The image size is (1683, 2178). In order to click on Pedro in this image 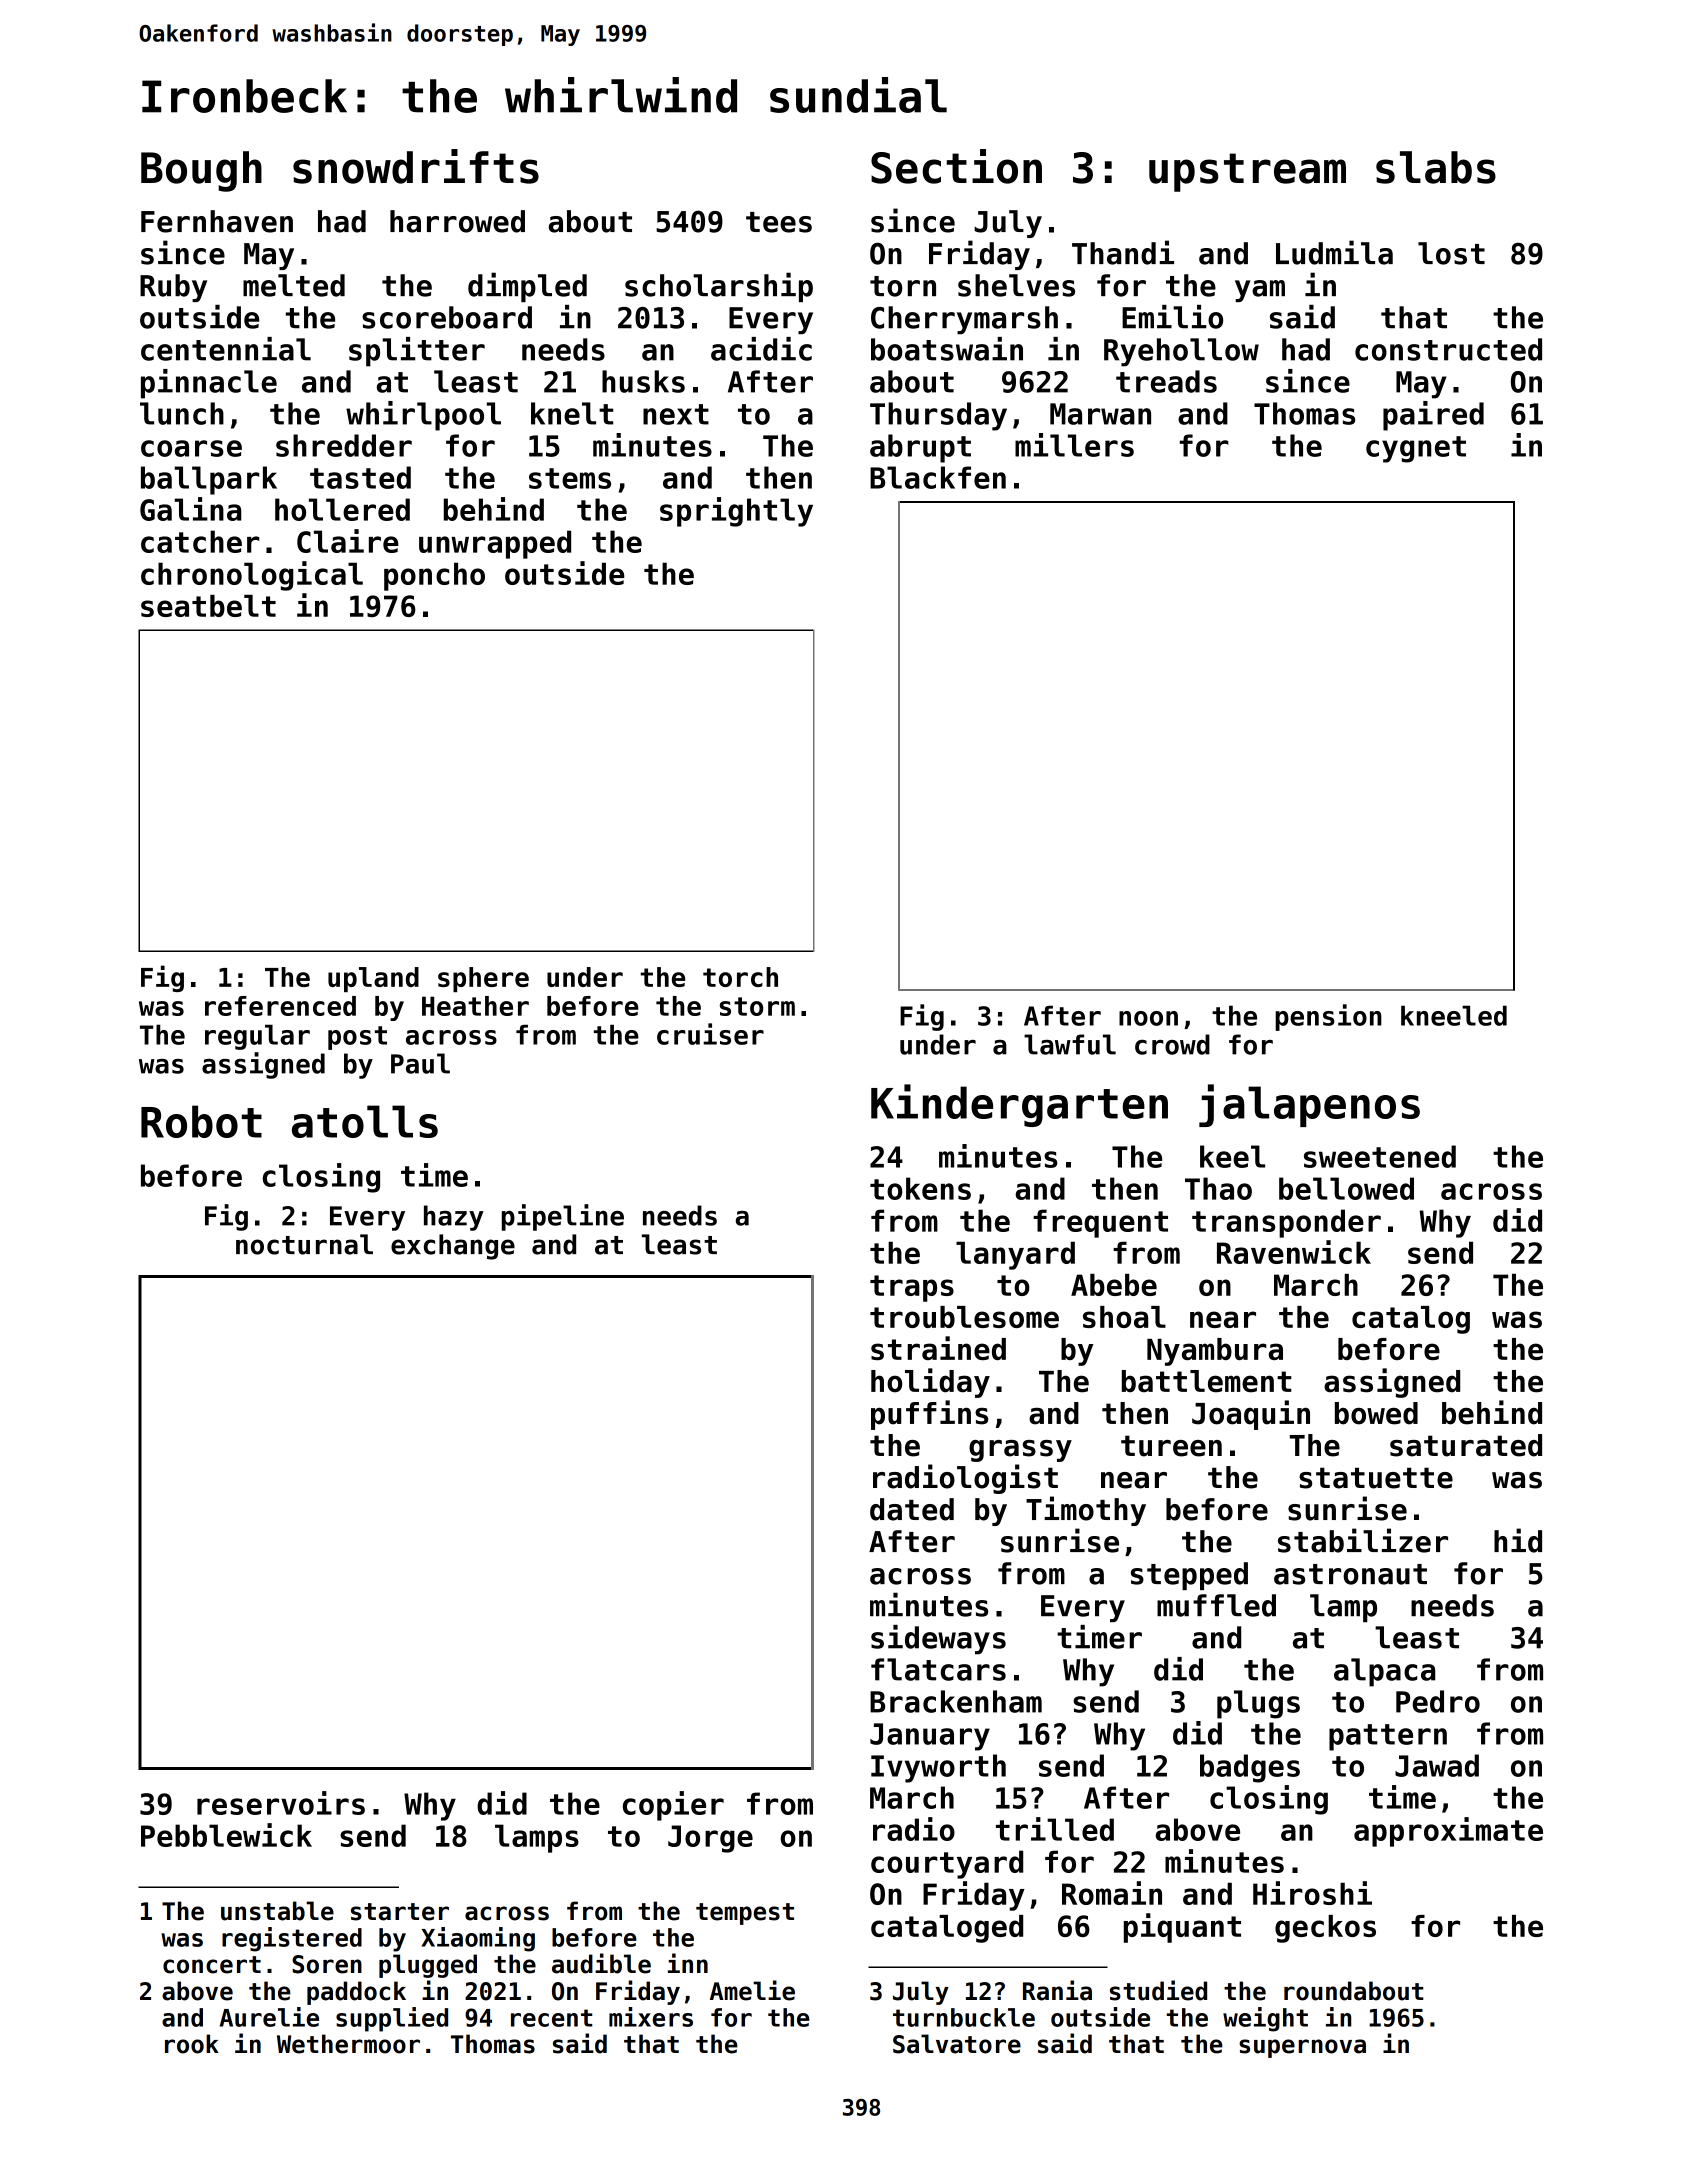, I will do `click(1438, 1701)`.
